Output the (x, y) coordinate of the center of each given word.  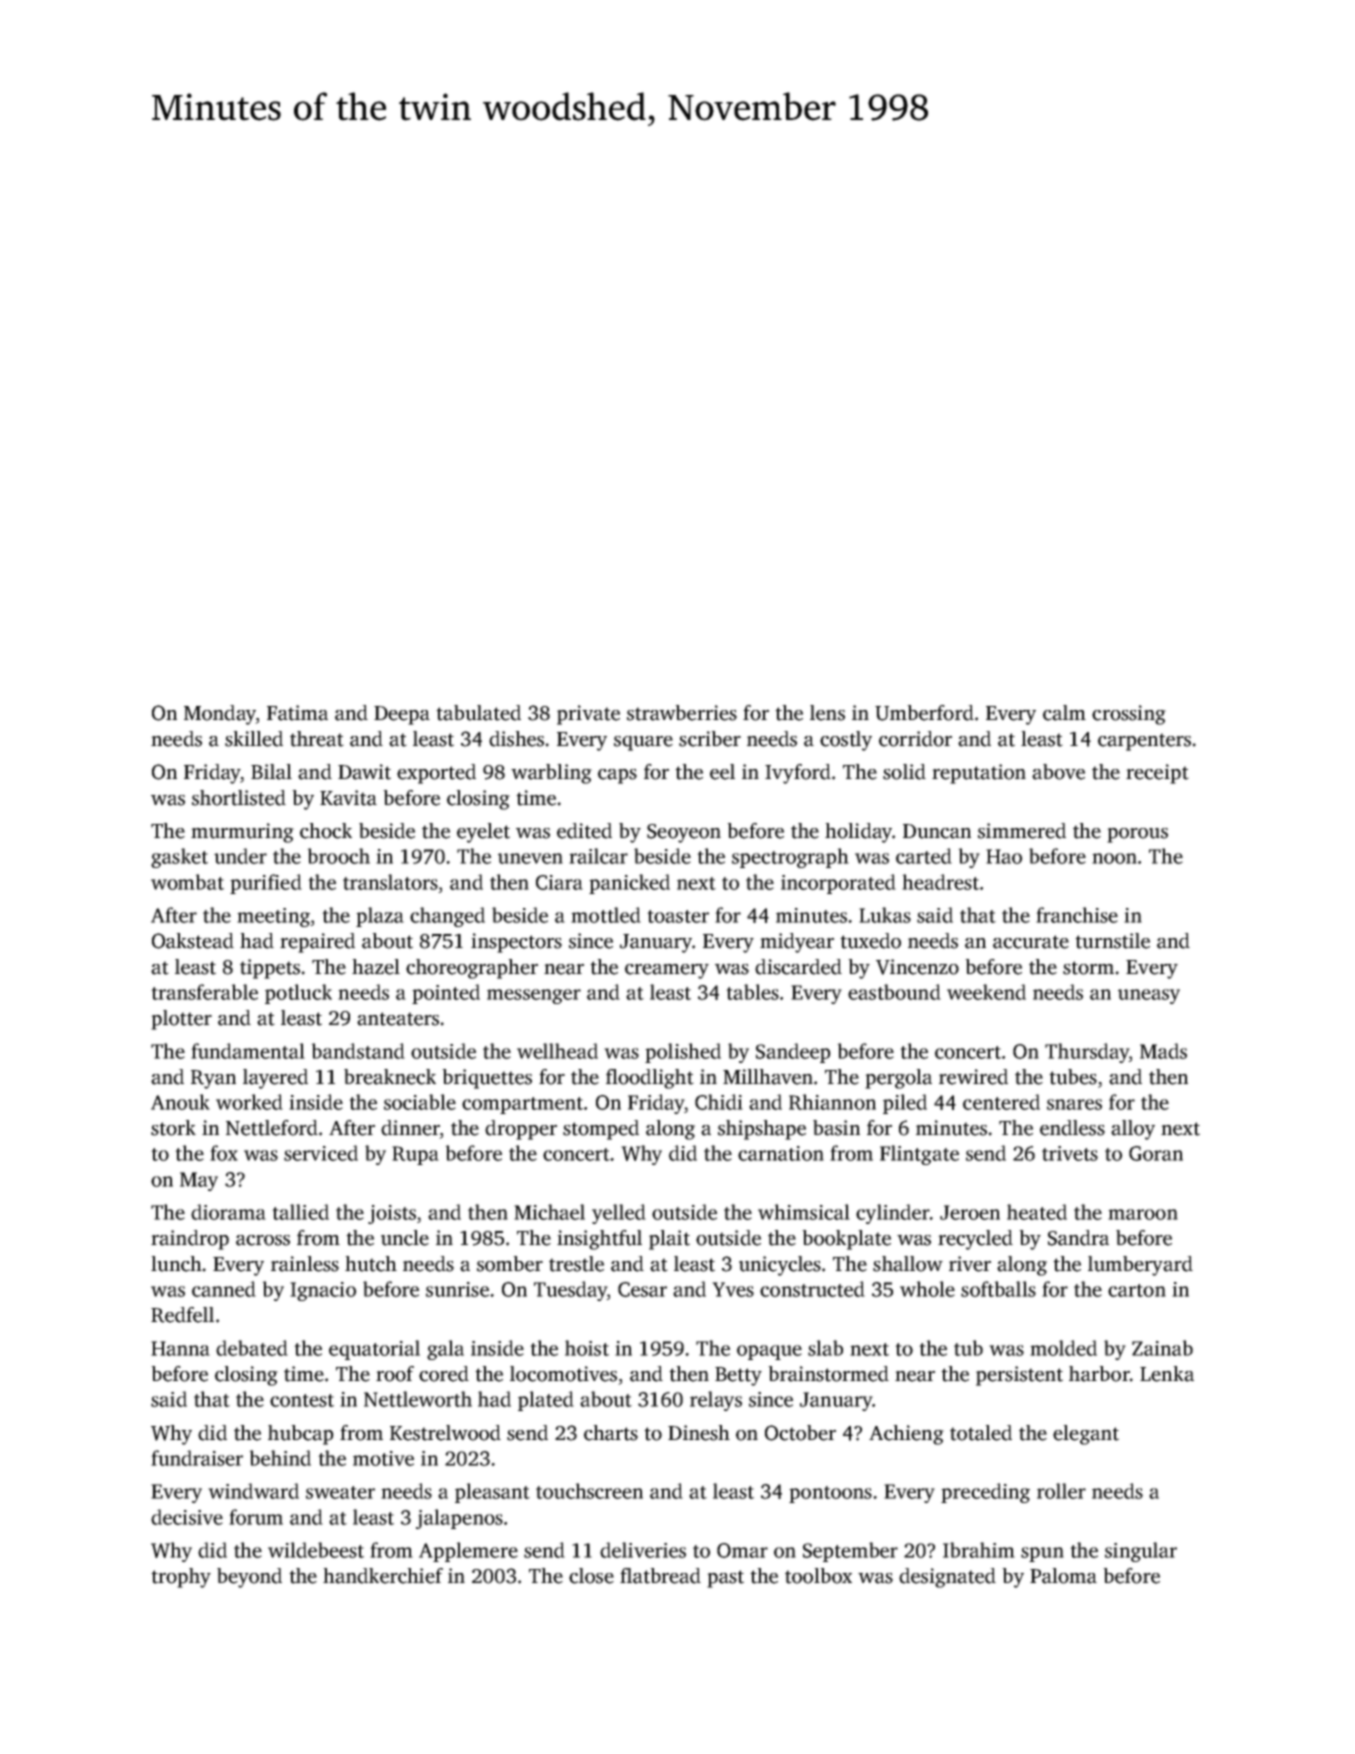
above (1058, 772)
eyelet (483, 833)
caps (617, 776)
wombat (187, 882)
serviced (321, 1153)
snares (1074, 1104)
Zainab (1162, 1348)
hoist (587, 1348)
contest (302, 1400)
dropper (521, 1130)
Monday (220, 715)
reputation (979, 774)
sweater (340, 1492)
